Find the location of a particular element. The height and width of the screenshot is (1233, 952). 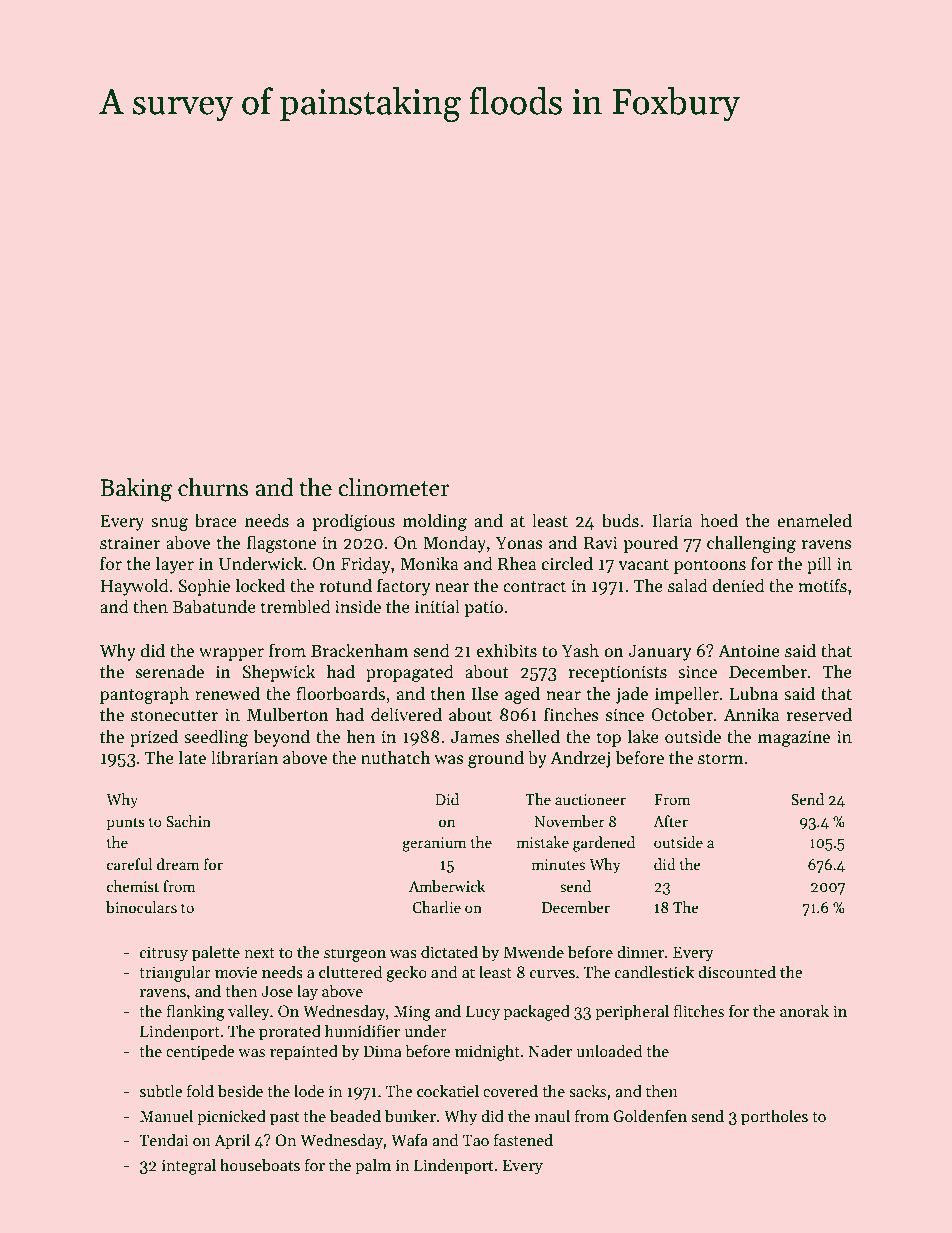

discounted is located at coordinates (737, 972).
